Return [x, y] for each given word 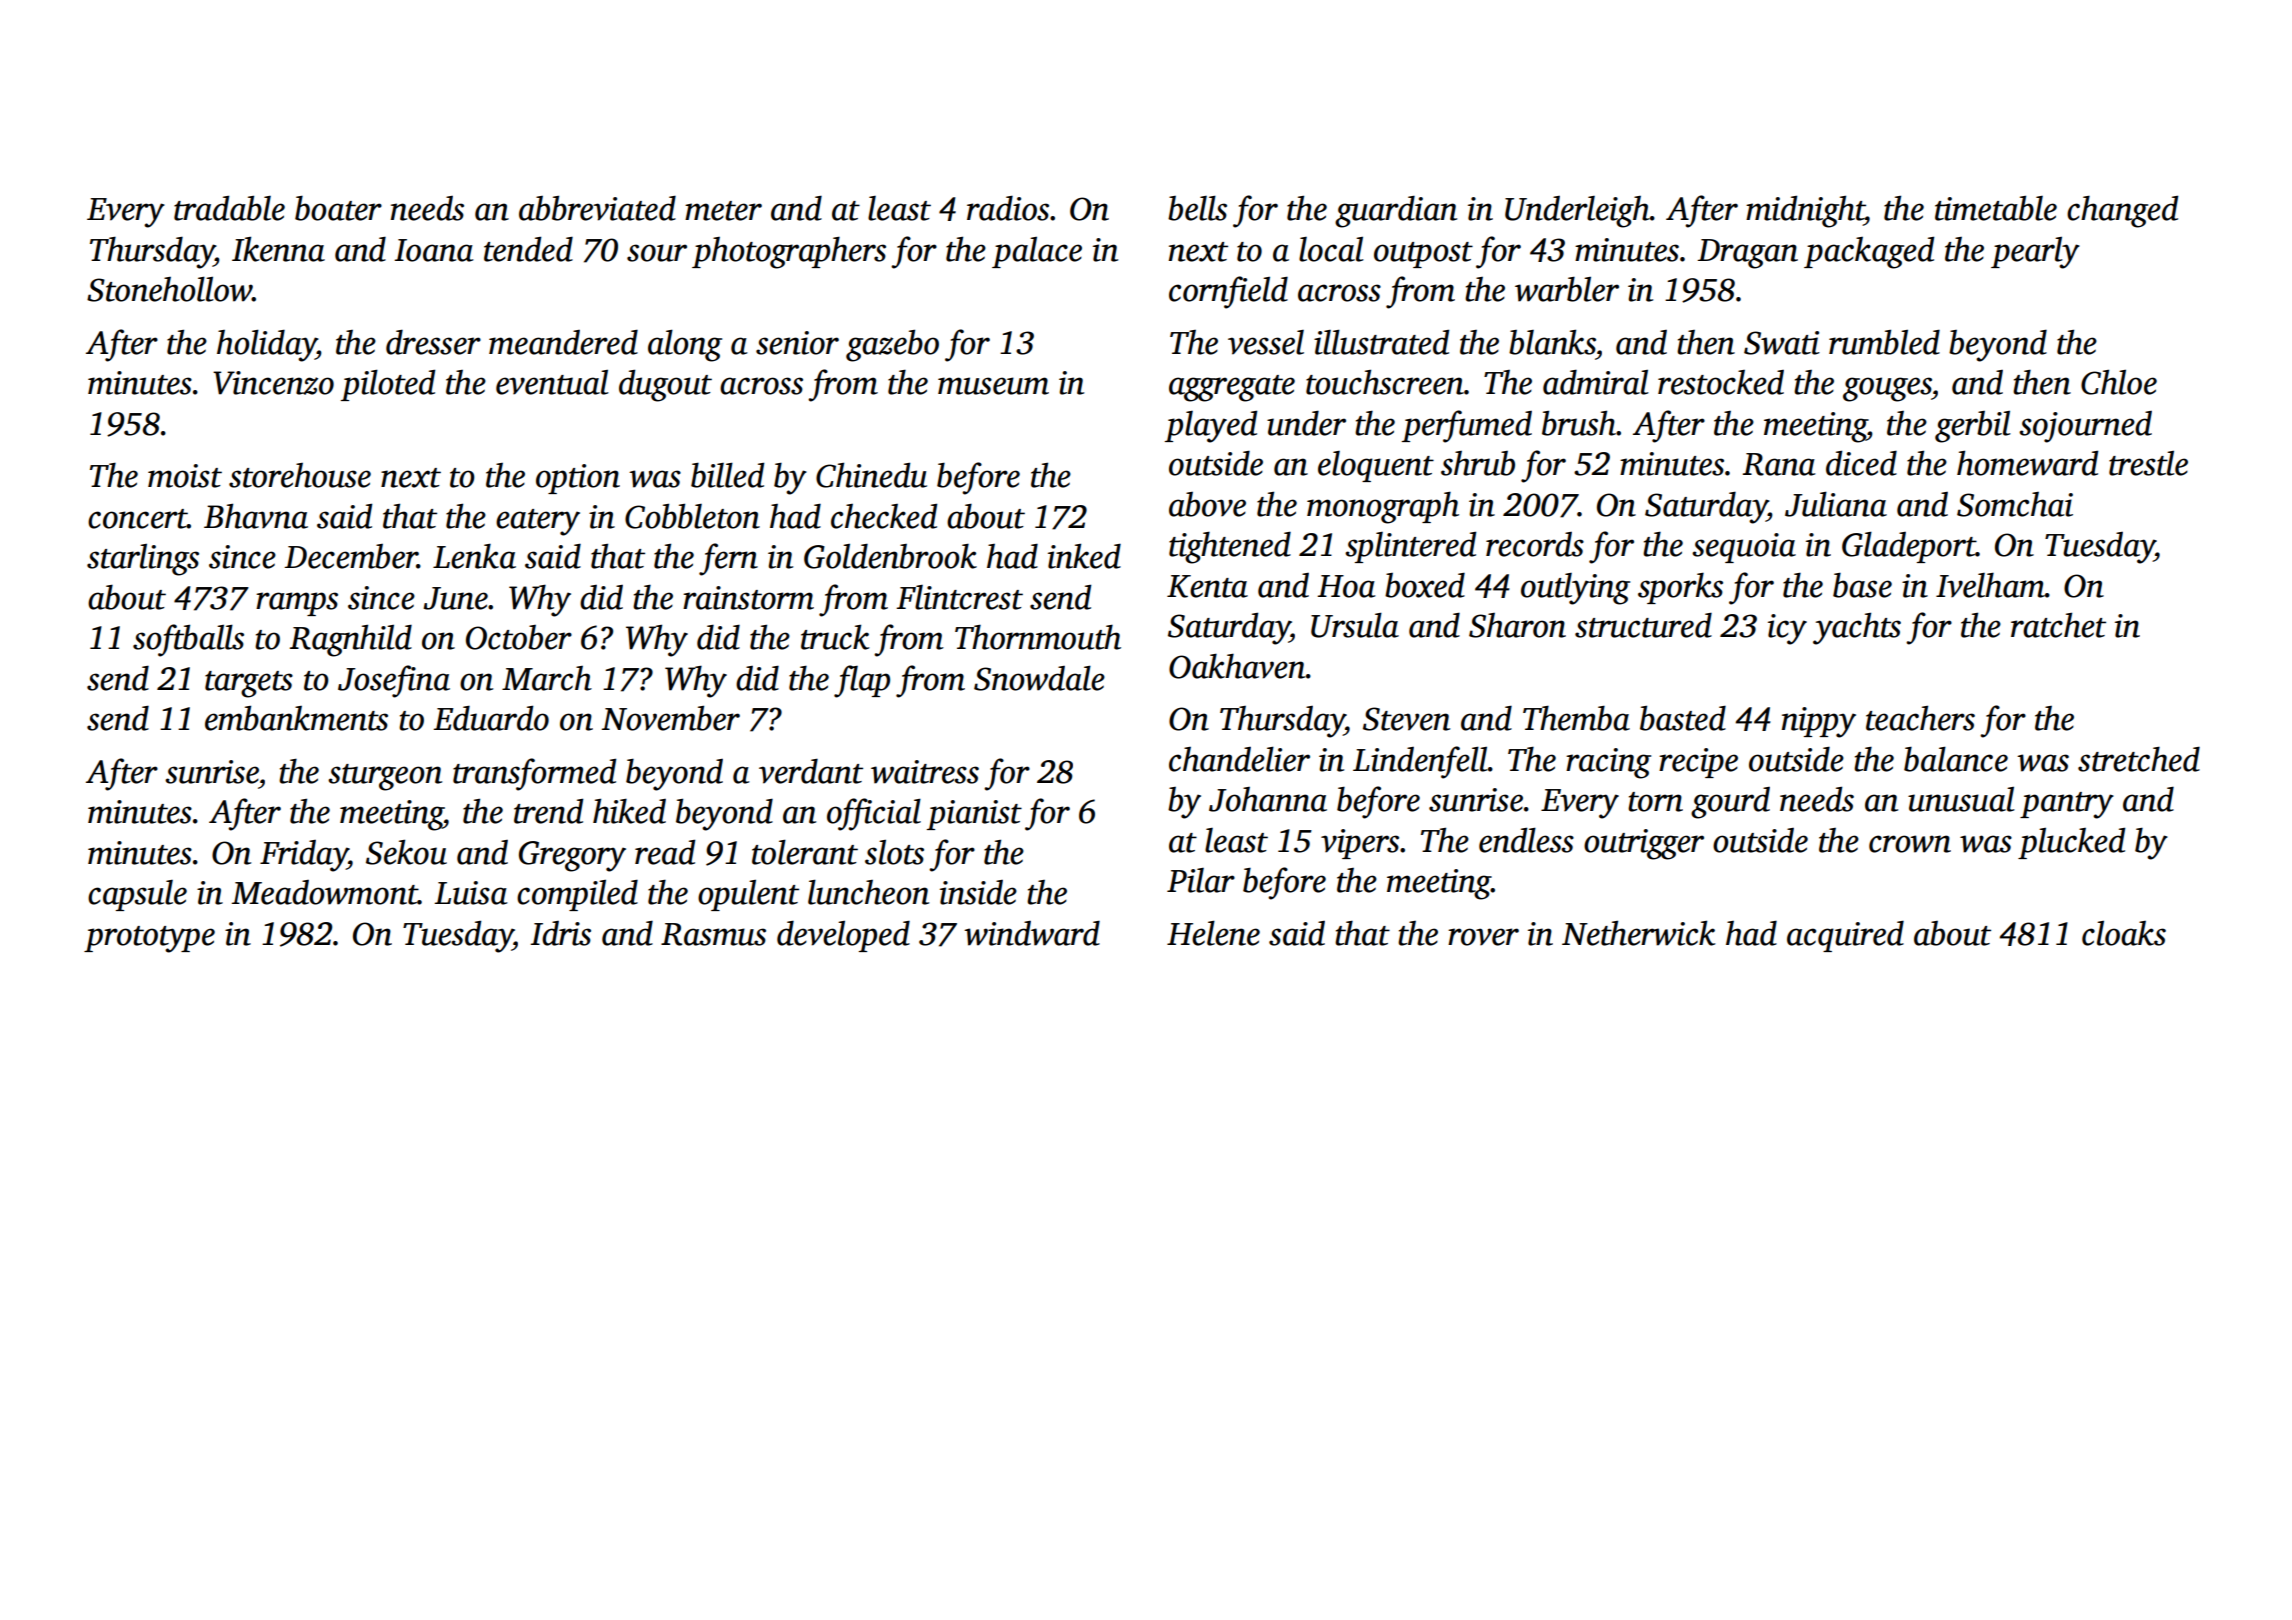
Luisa [470, 893]
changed [2122, 211]
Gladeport [1909, 547]
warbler [1567, 289]
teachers [1920, 718]
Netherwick [1638, 933]
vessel [1266, 342]
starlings [143, 560]
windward [1032, 933]
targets [249, 684]
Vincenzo [273, 383]
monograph [1383, 508]
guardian [1396, 212]
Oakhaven [1237, 666]
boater [338, 208]
